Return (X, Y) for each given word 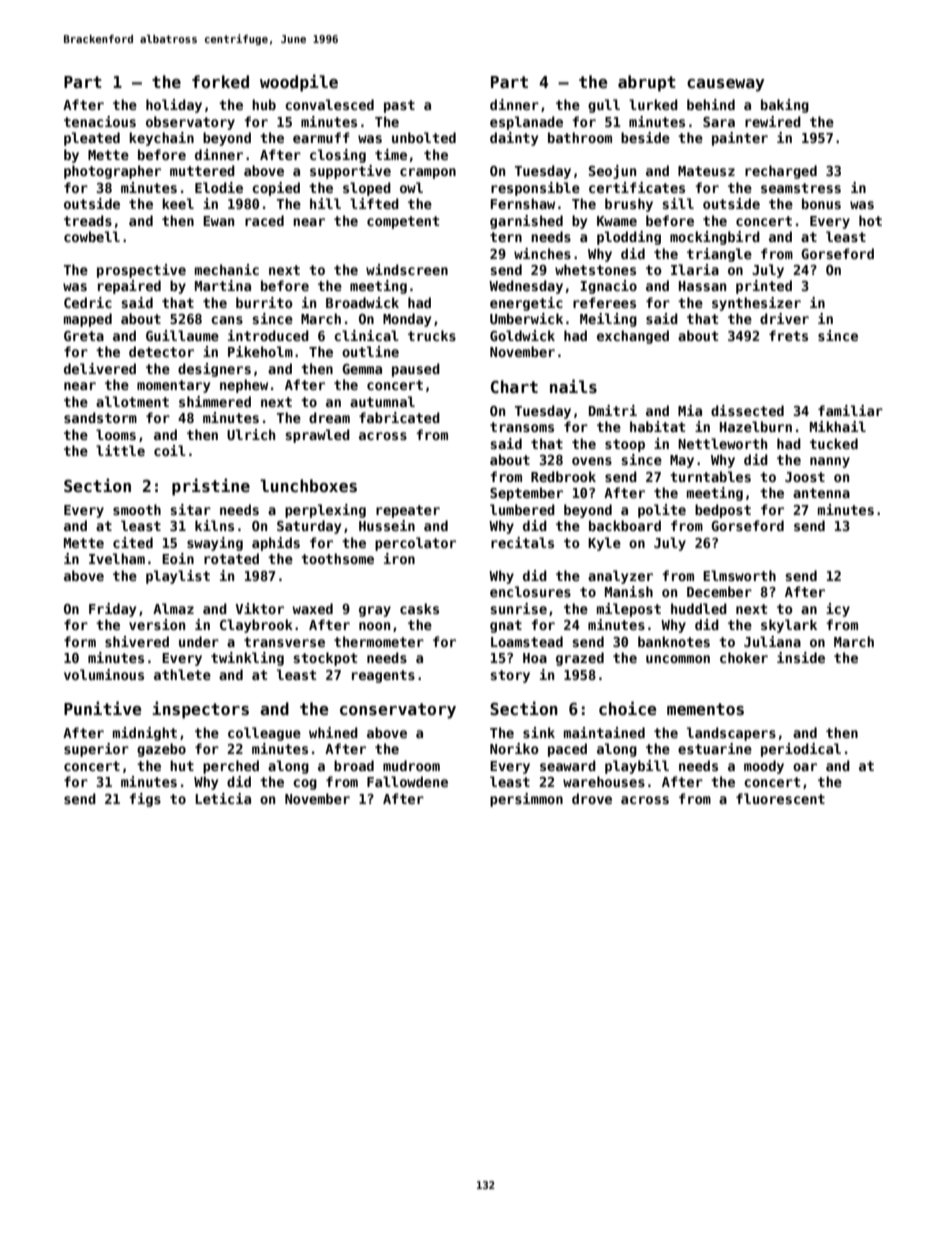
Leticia (223, 798)
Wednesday (526, 287)
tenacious (100, 121)
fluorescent (780, 798)
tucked (834, 443)
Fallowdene (407, 781)
